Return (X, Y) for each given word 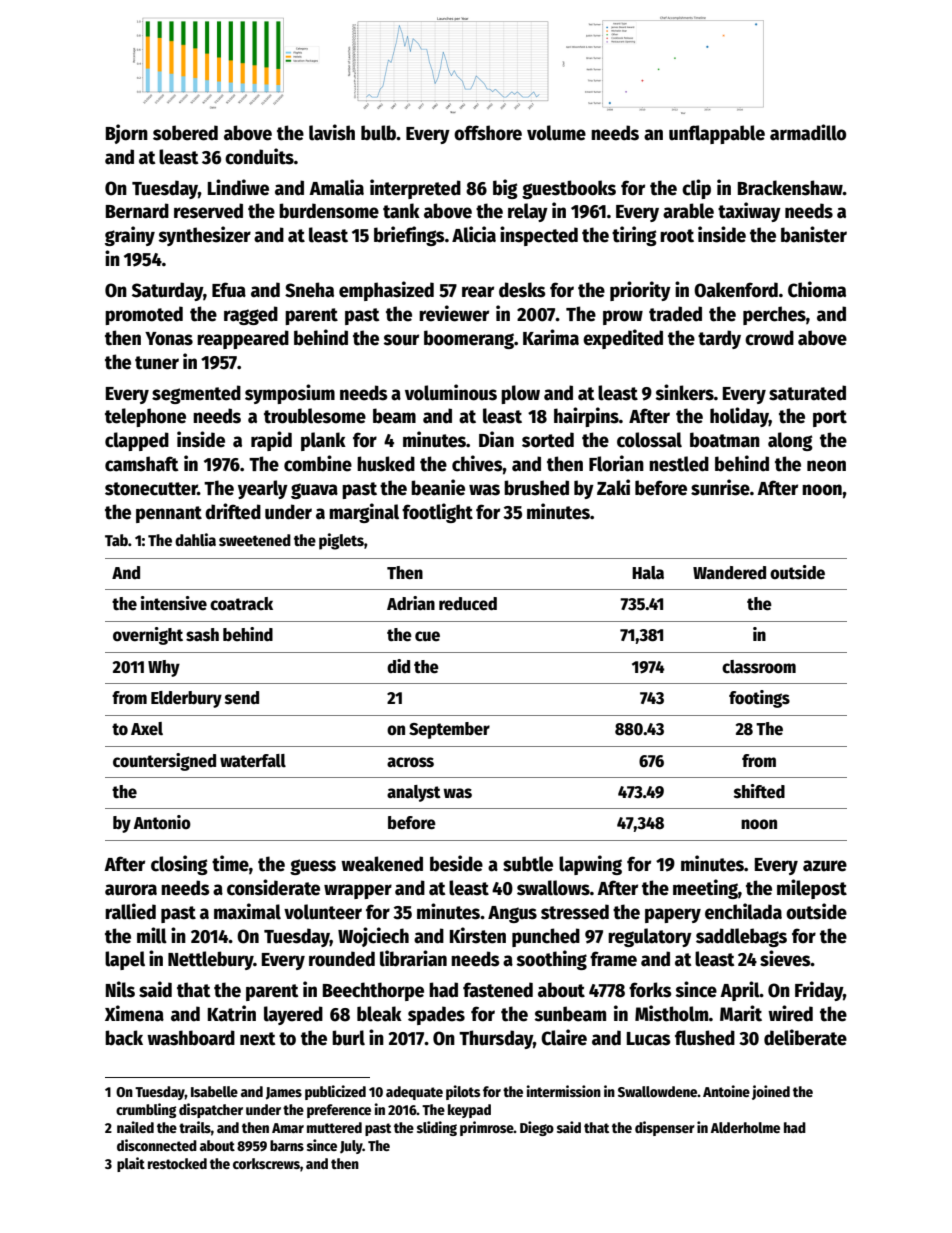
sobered (185, 133)
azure (825, 866)
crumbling (146, 1110)
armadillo (808, 132)
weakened (382, 864)
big (505, 189)
